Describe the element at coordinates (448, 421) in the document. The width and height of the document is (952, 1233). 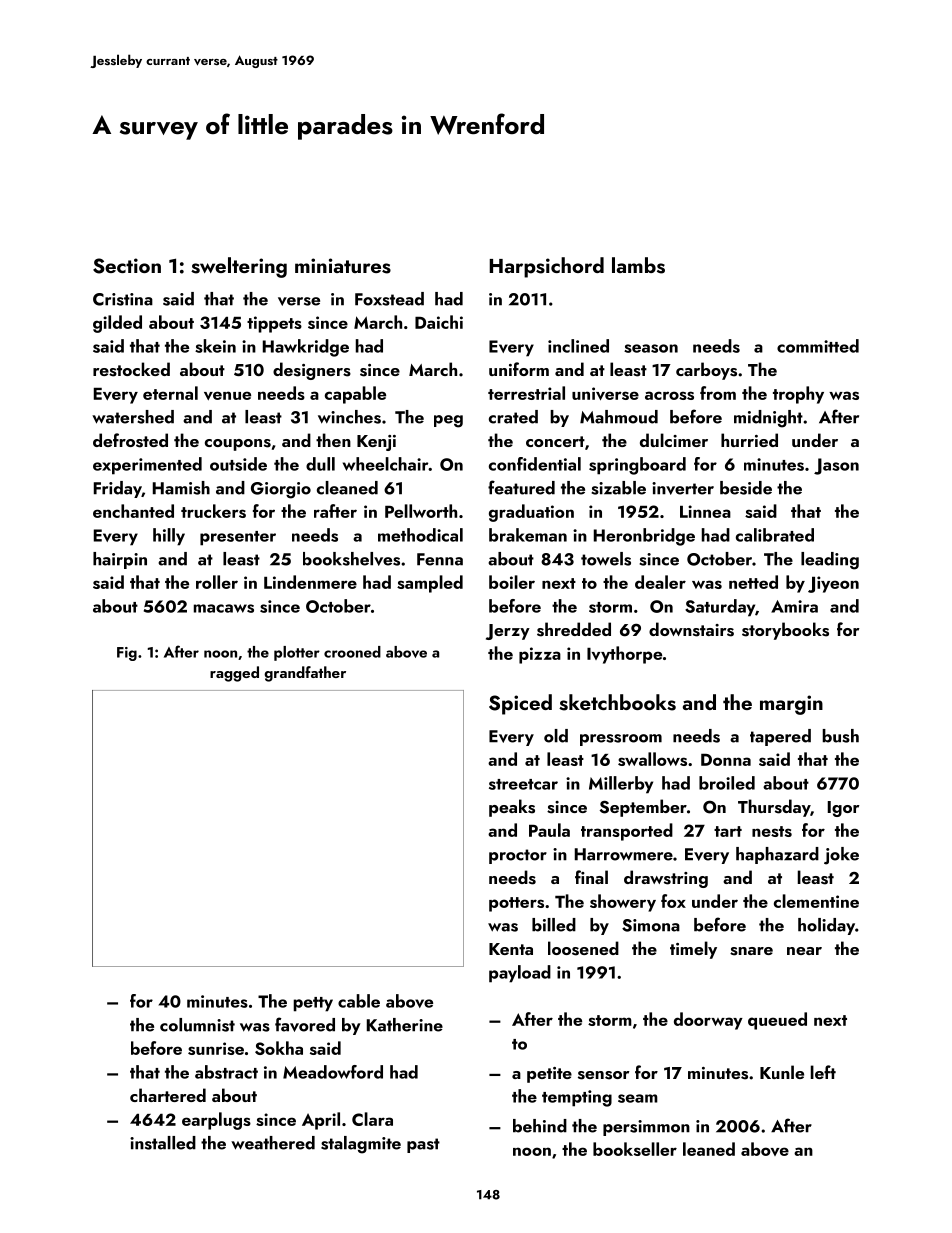
I see `peg` at that location.
